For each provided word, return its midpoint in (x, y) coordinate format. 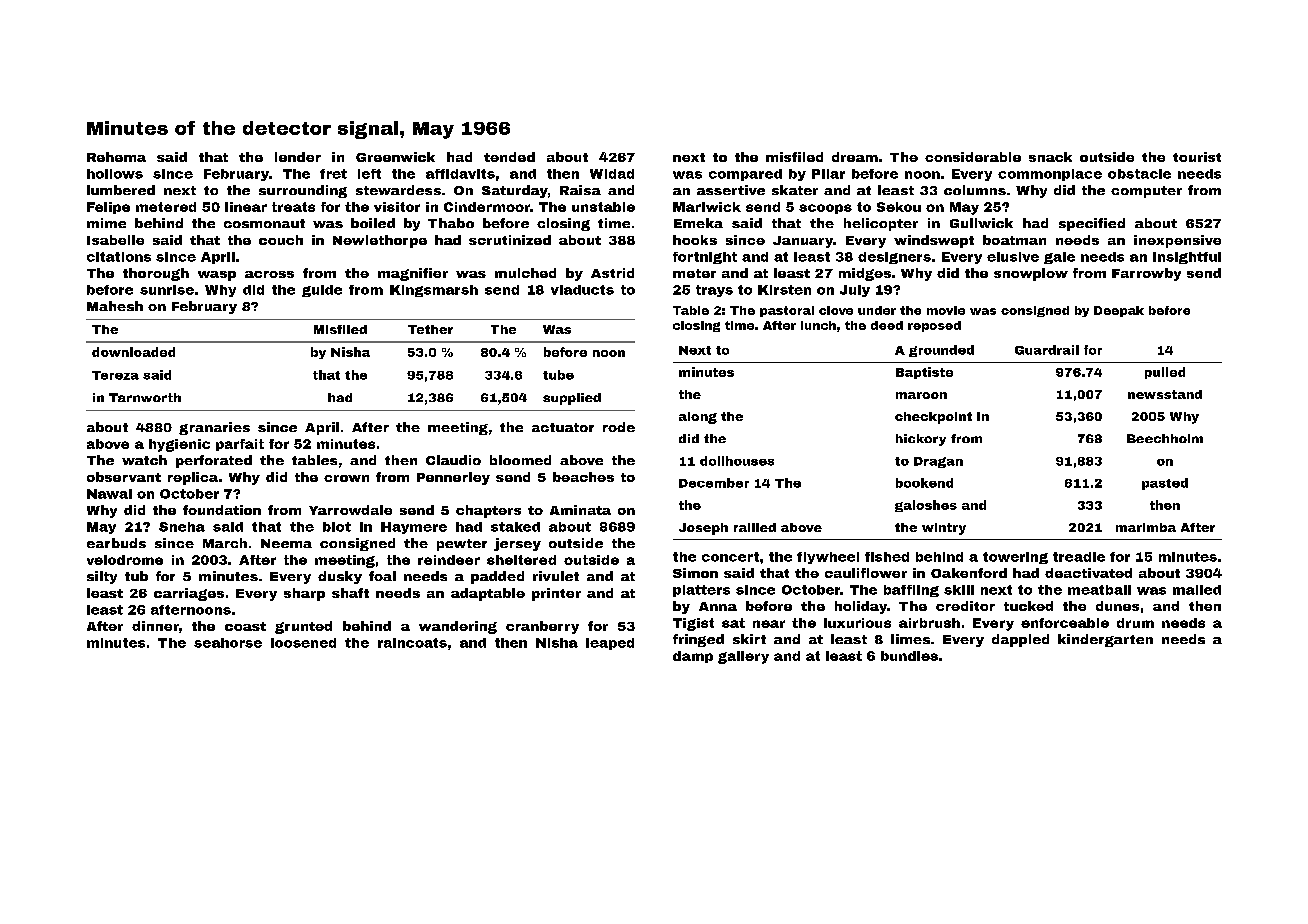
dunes (1117, 606)
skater (795, 190)
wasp (217, 276)
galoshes (926, 506)
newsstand (1165, 394)
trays (714, 291)
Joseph (703, 529)
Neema (286, 543)
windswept (934, 241)
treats (293, 207)
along (698, 418)
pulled (1165, 373)
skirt (749, 639)
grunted (303, 627)
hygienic (179, 445)
